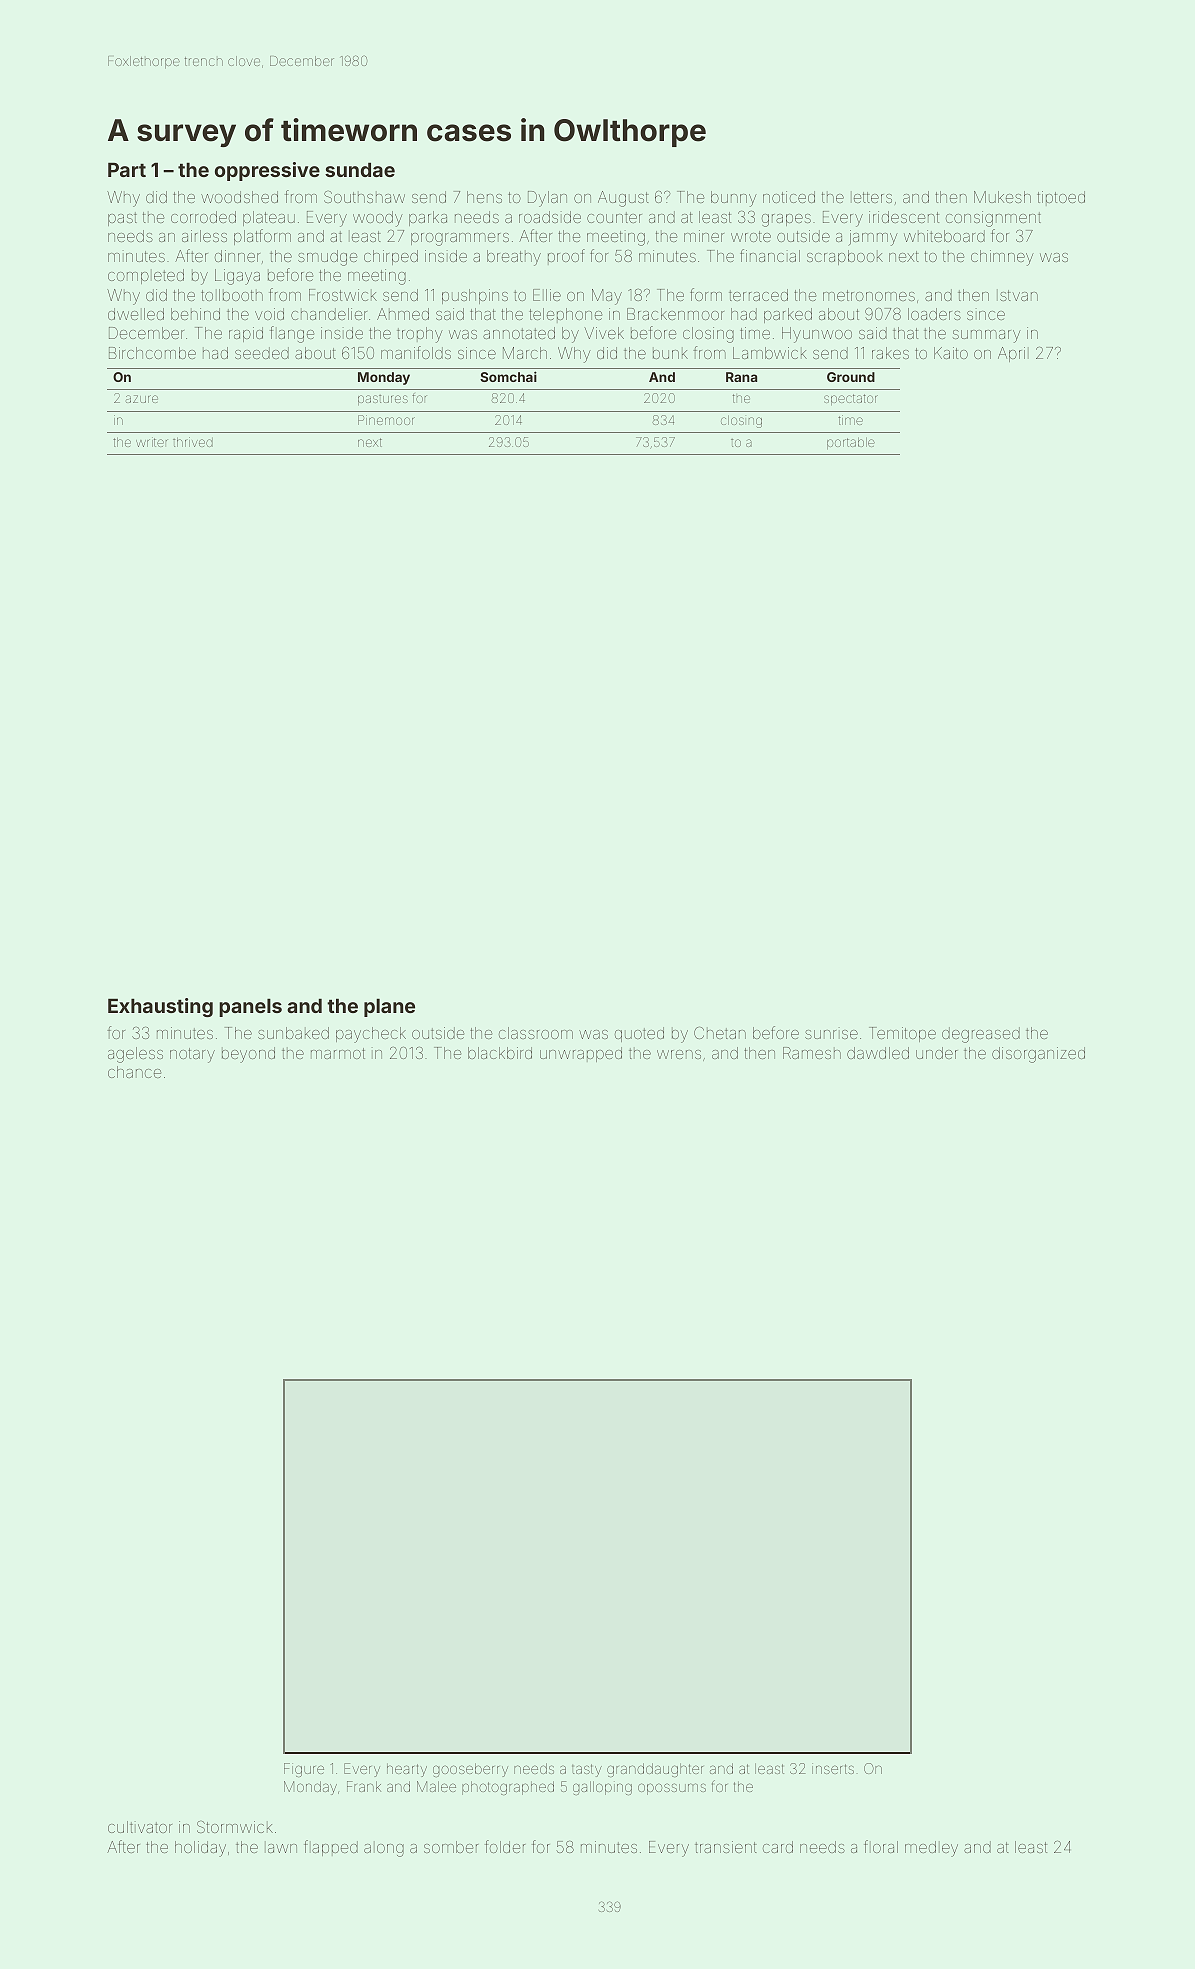  I want to click on flapped, so click(331, 1848).
